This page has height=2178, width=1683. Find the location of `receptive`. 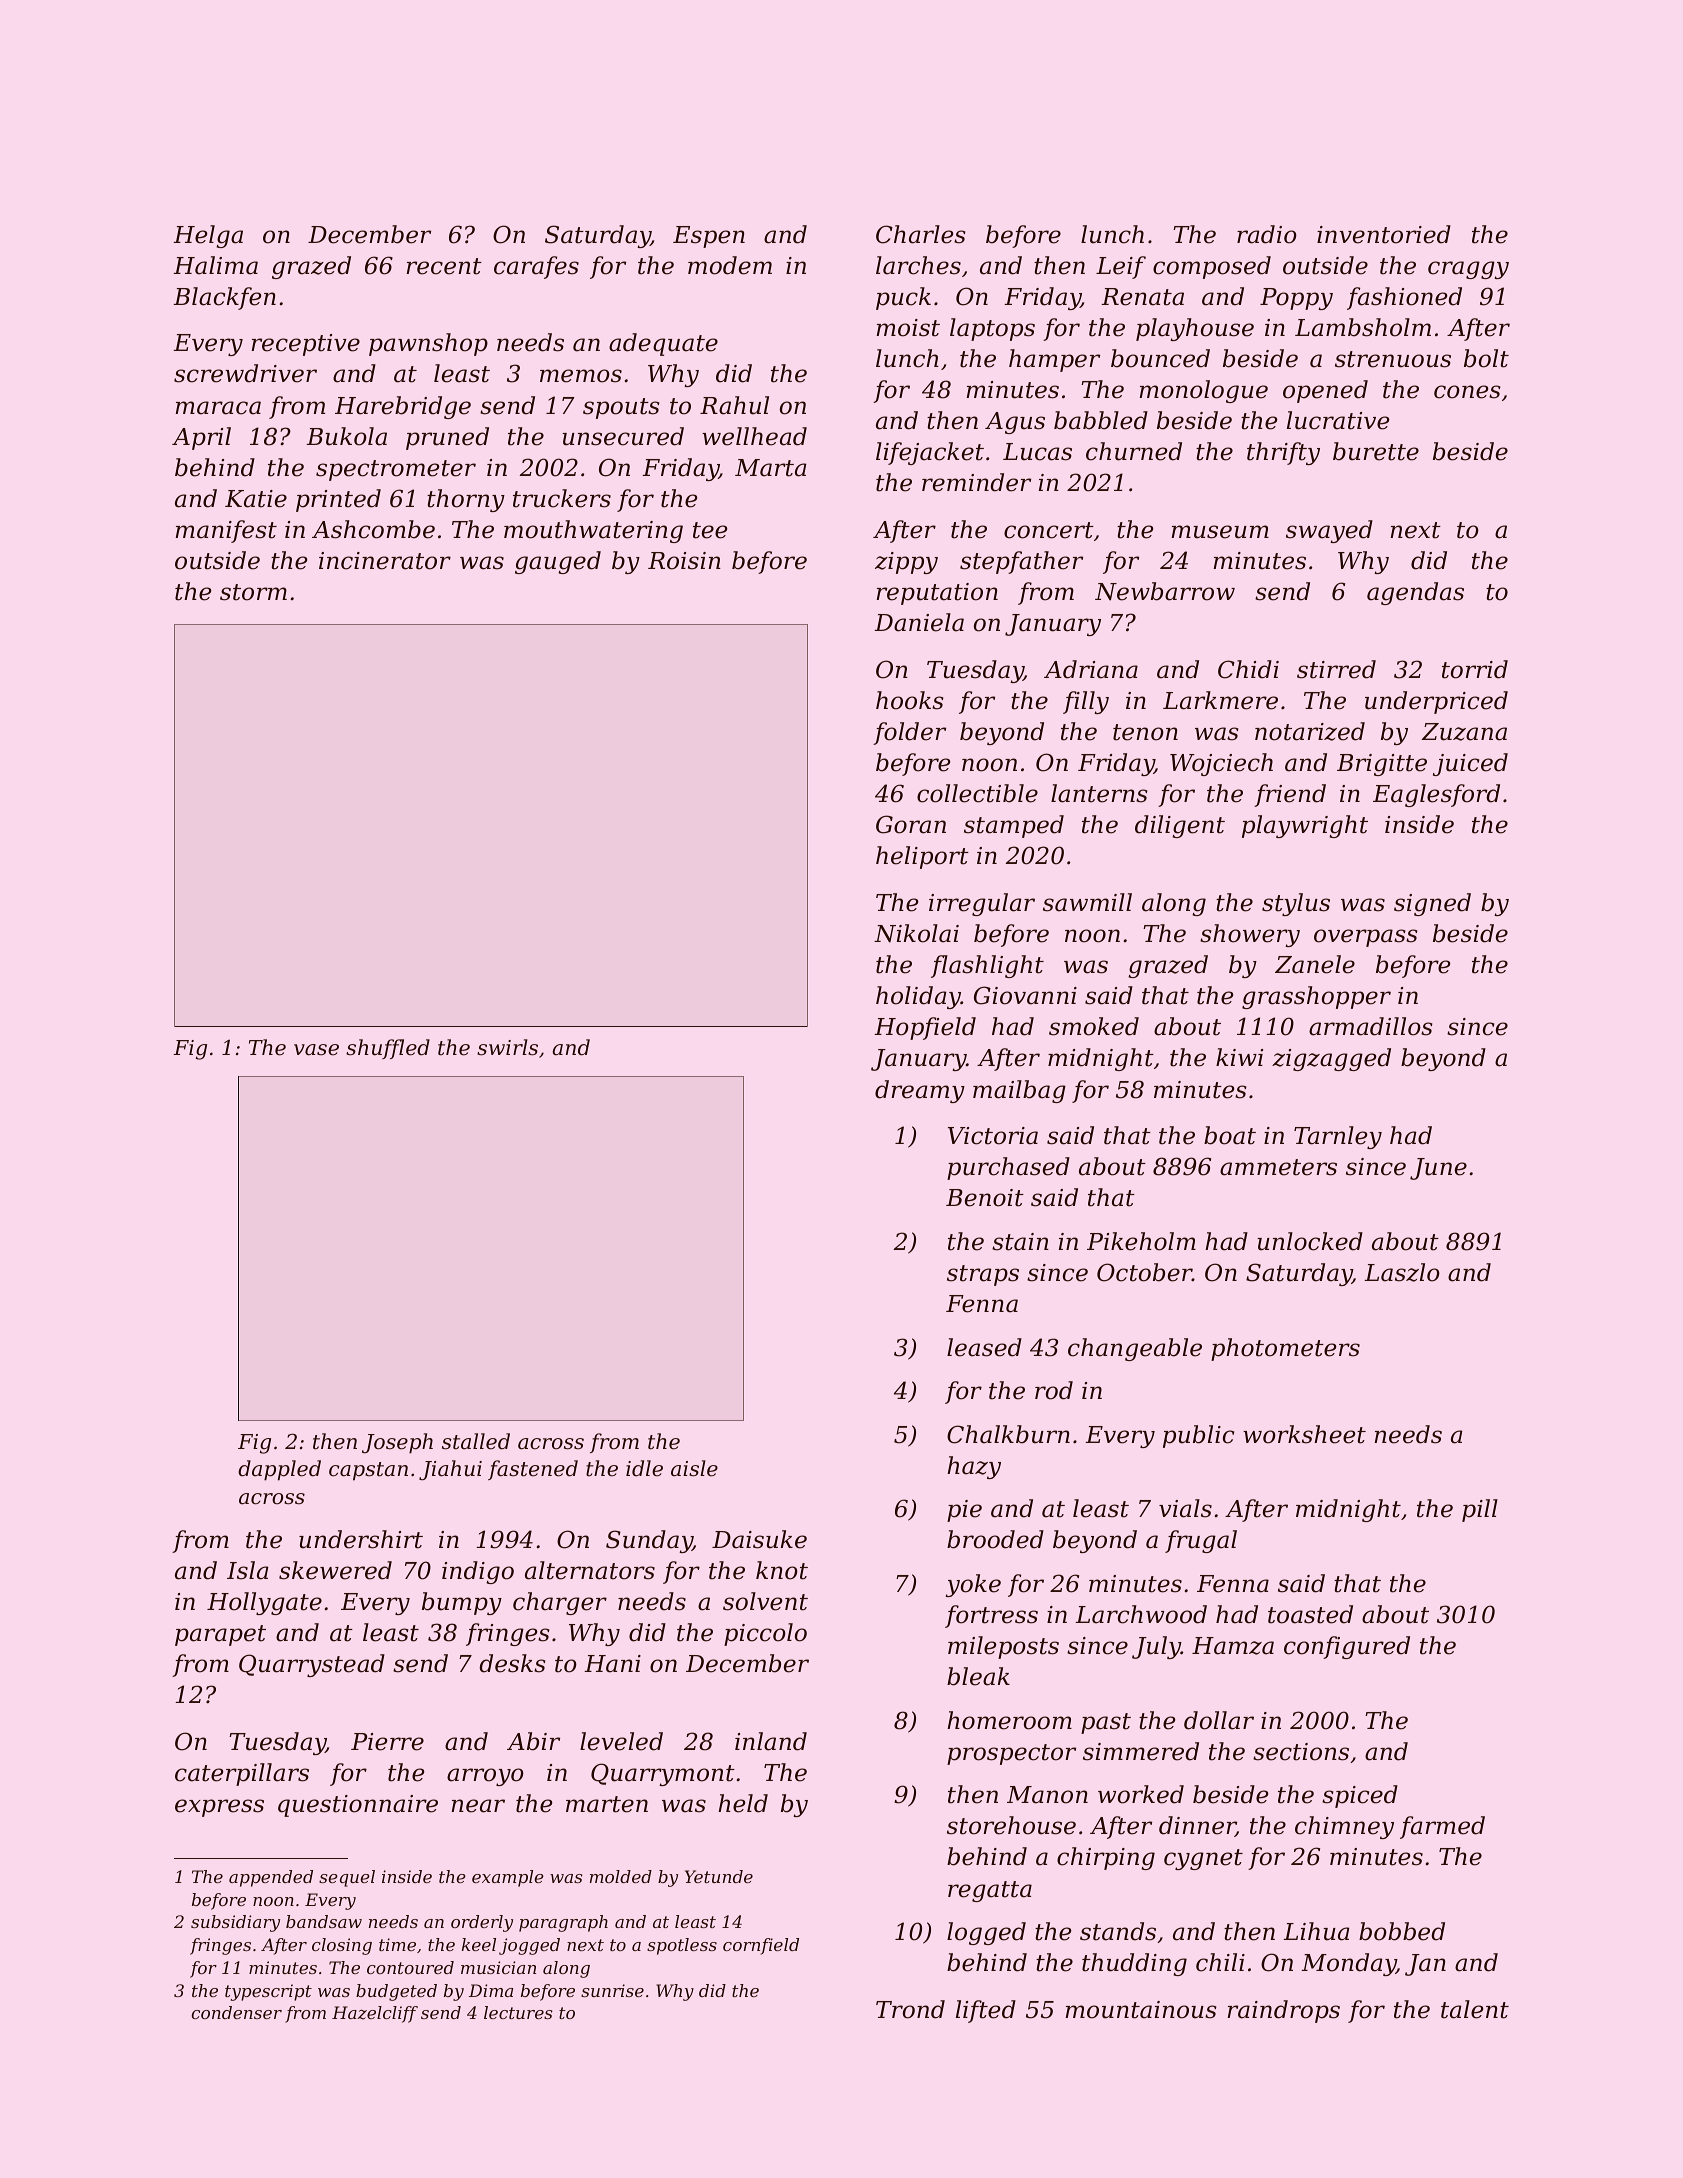

receptive is located at coordinates (305, 345).
